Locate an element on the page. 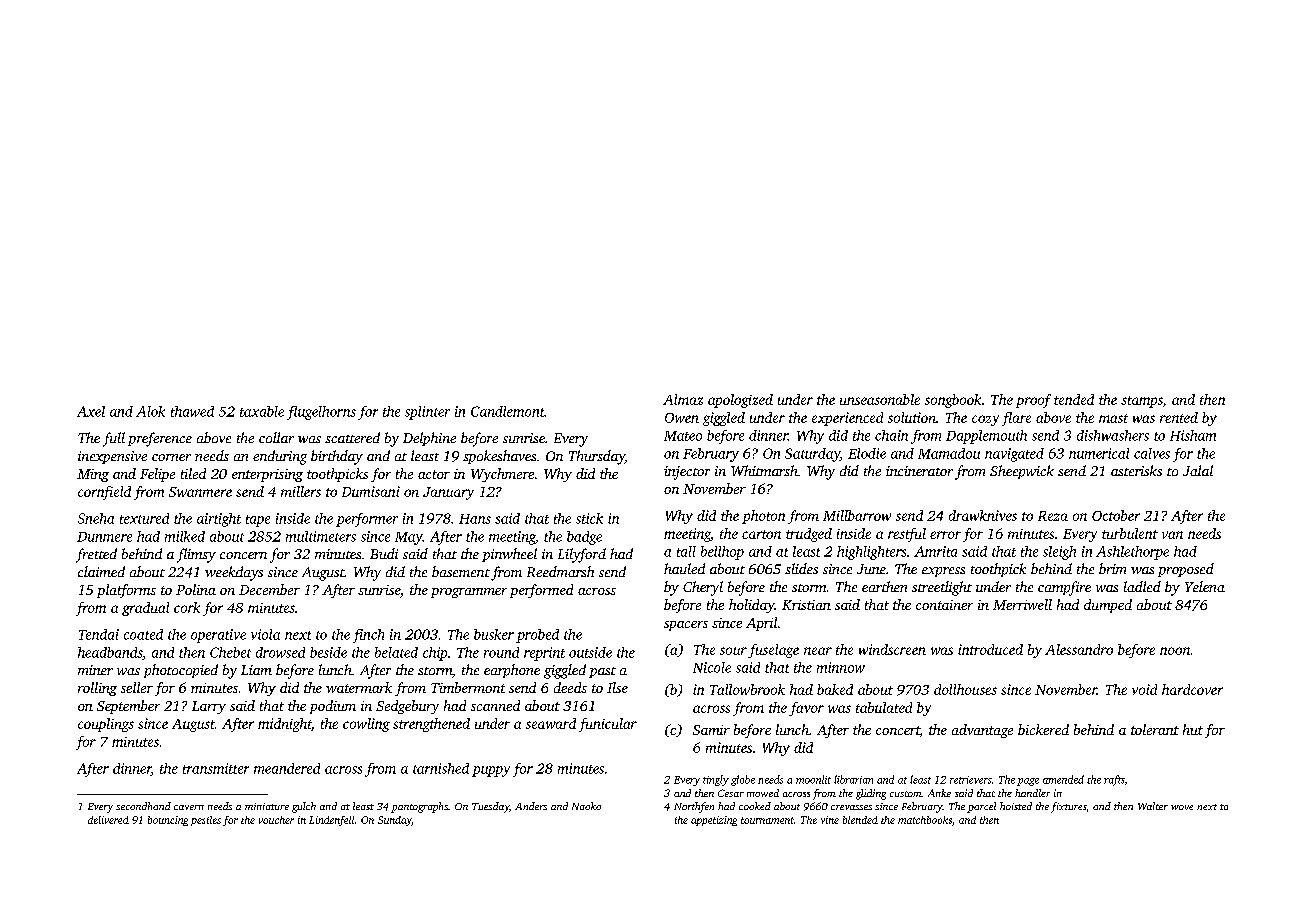 This page has height=924, width=1308. matchbooks is located at coordinates (925, 820).
